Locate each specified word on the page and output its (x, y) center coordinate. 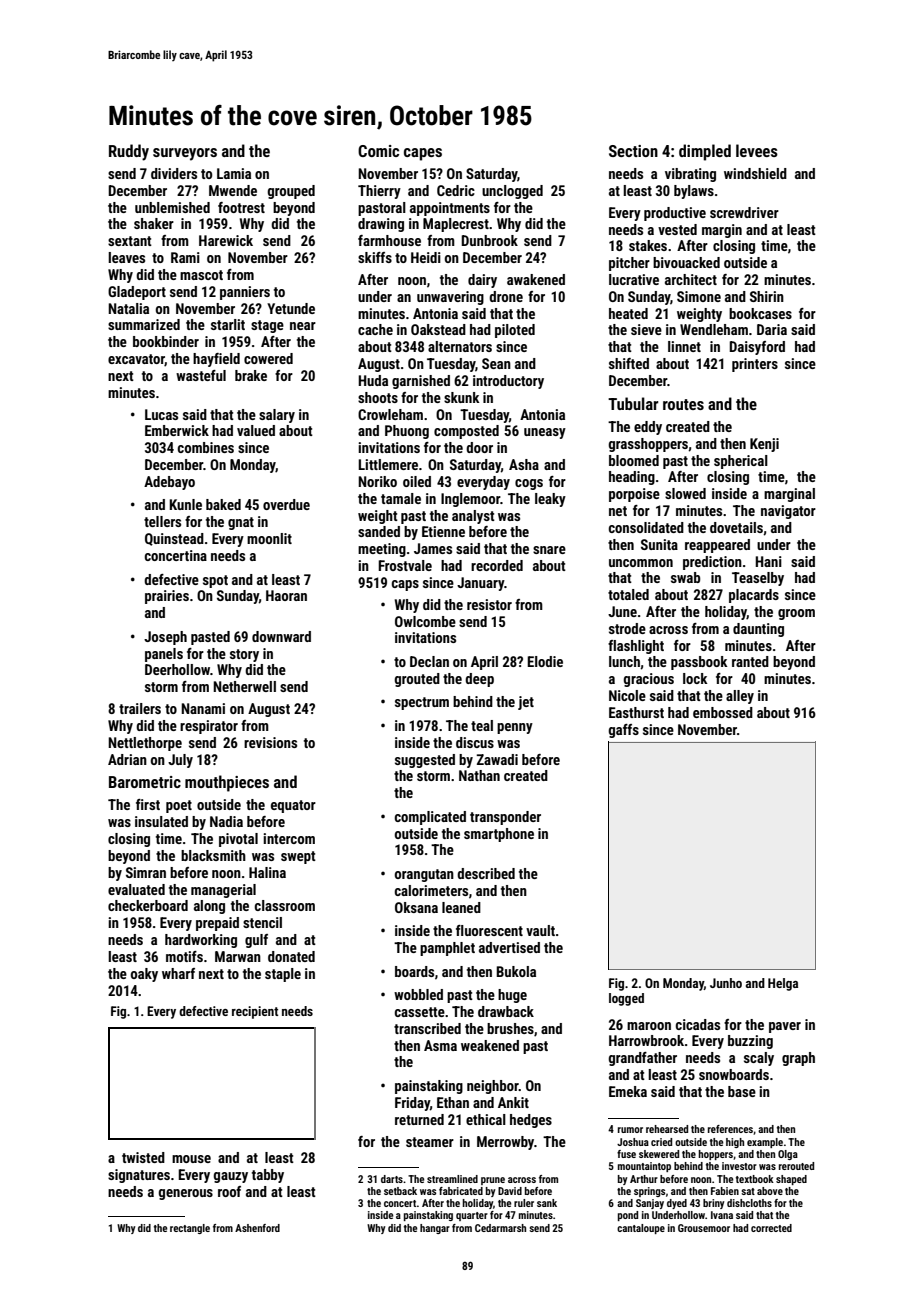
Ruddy (129, 152)
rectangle (190, 1229)
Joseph (165, 638)
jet (526, 703)
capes (423, 154)
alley (740, 697)
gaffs (623, 731)
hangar (435, 1229)
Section (633, 151)
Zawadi (497, 759)
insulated (161, 821)
